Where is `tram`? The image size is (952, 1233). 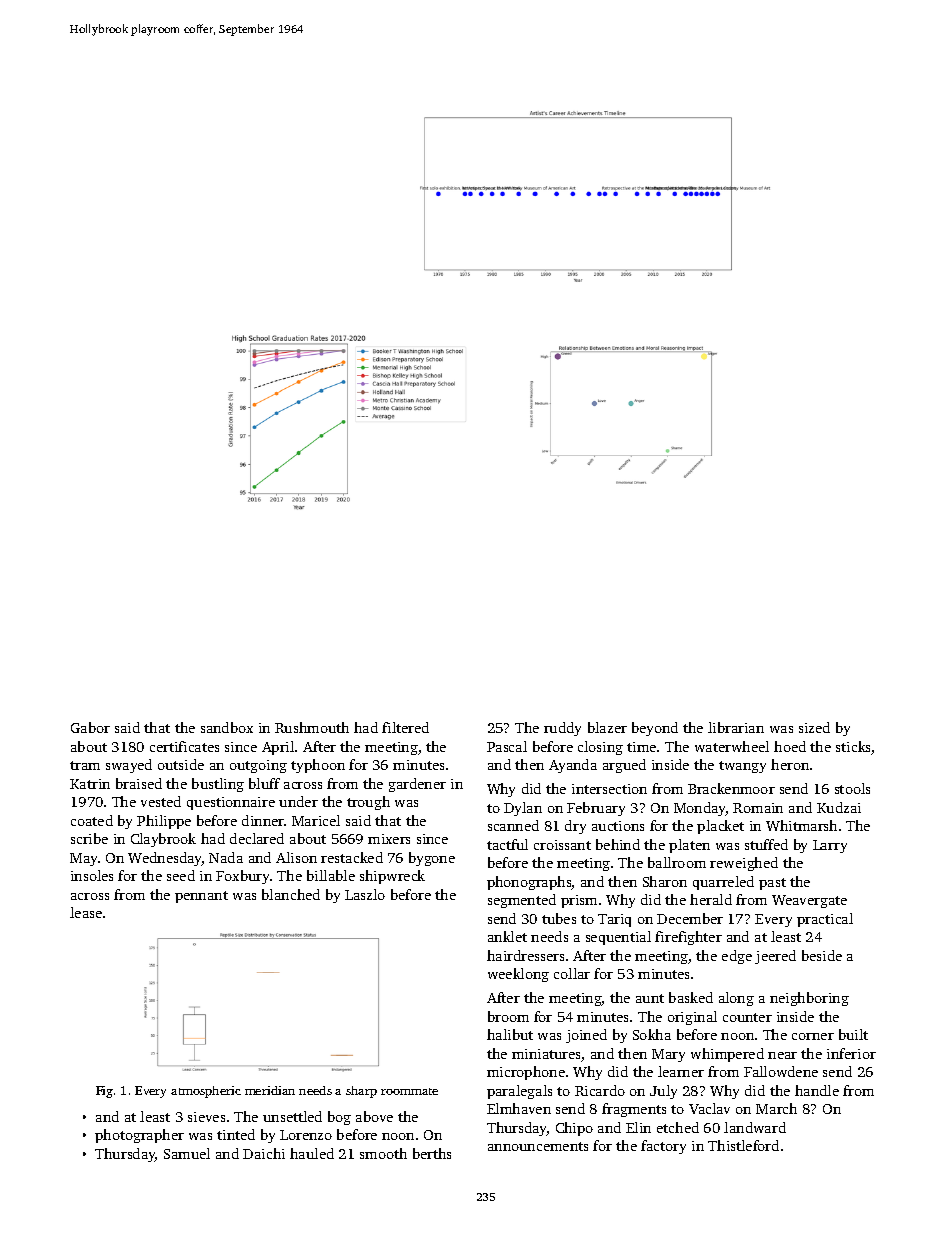
tram is located at coordinates (85, 765).
